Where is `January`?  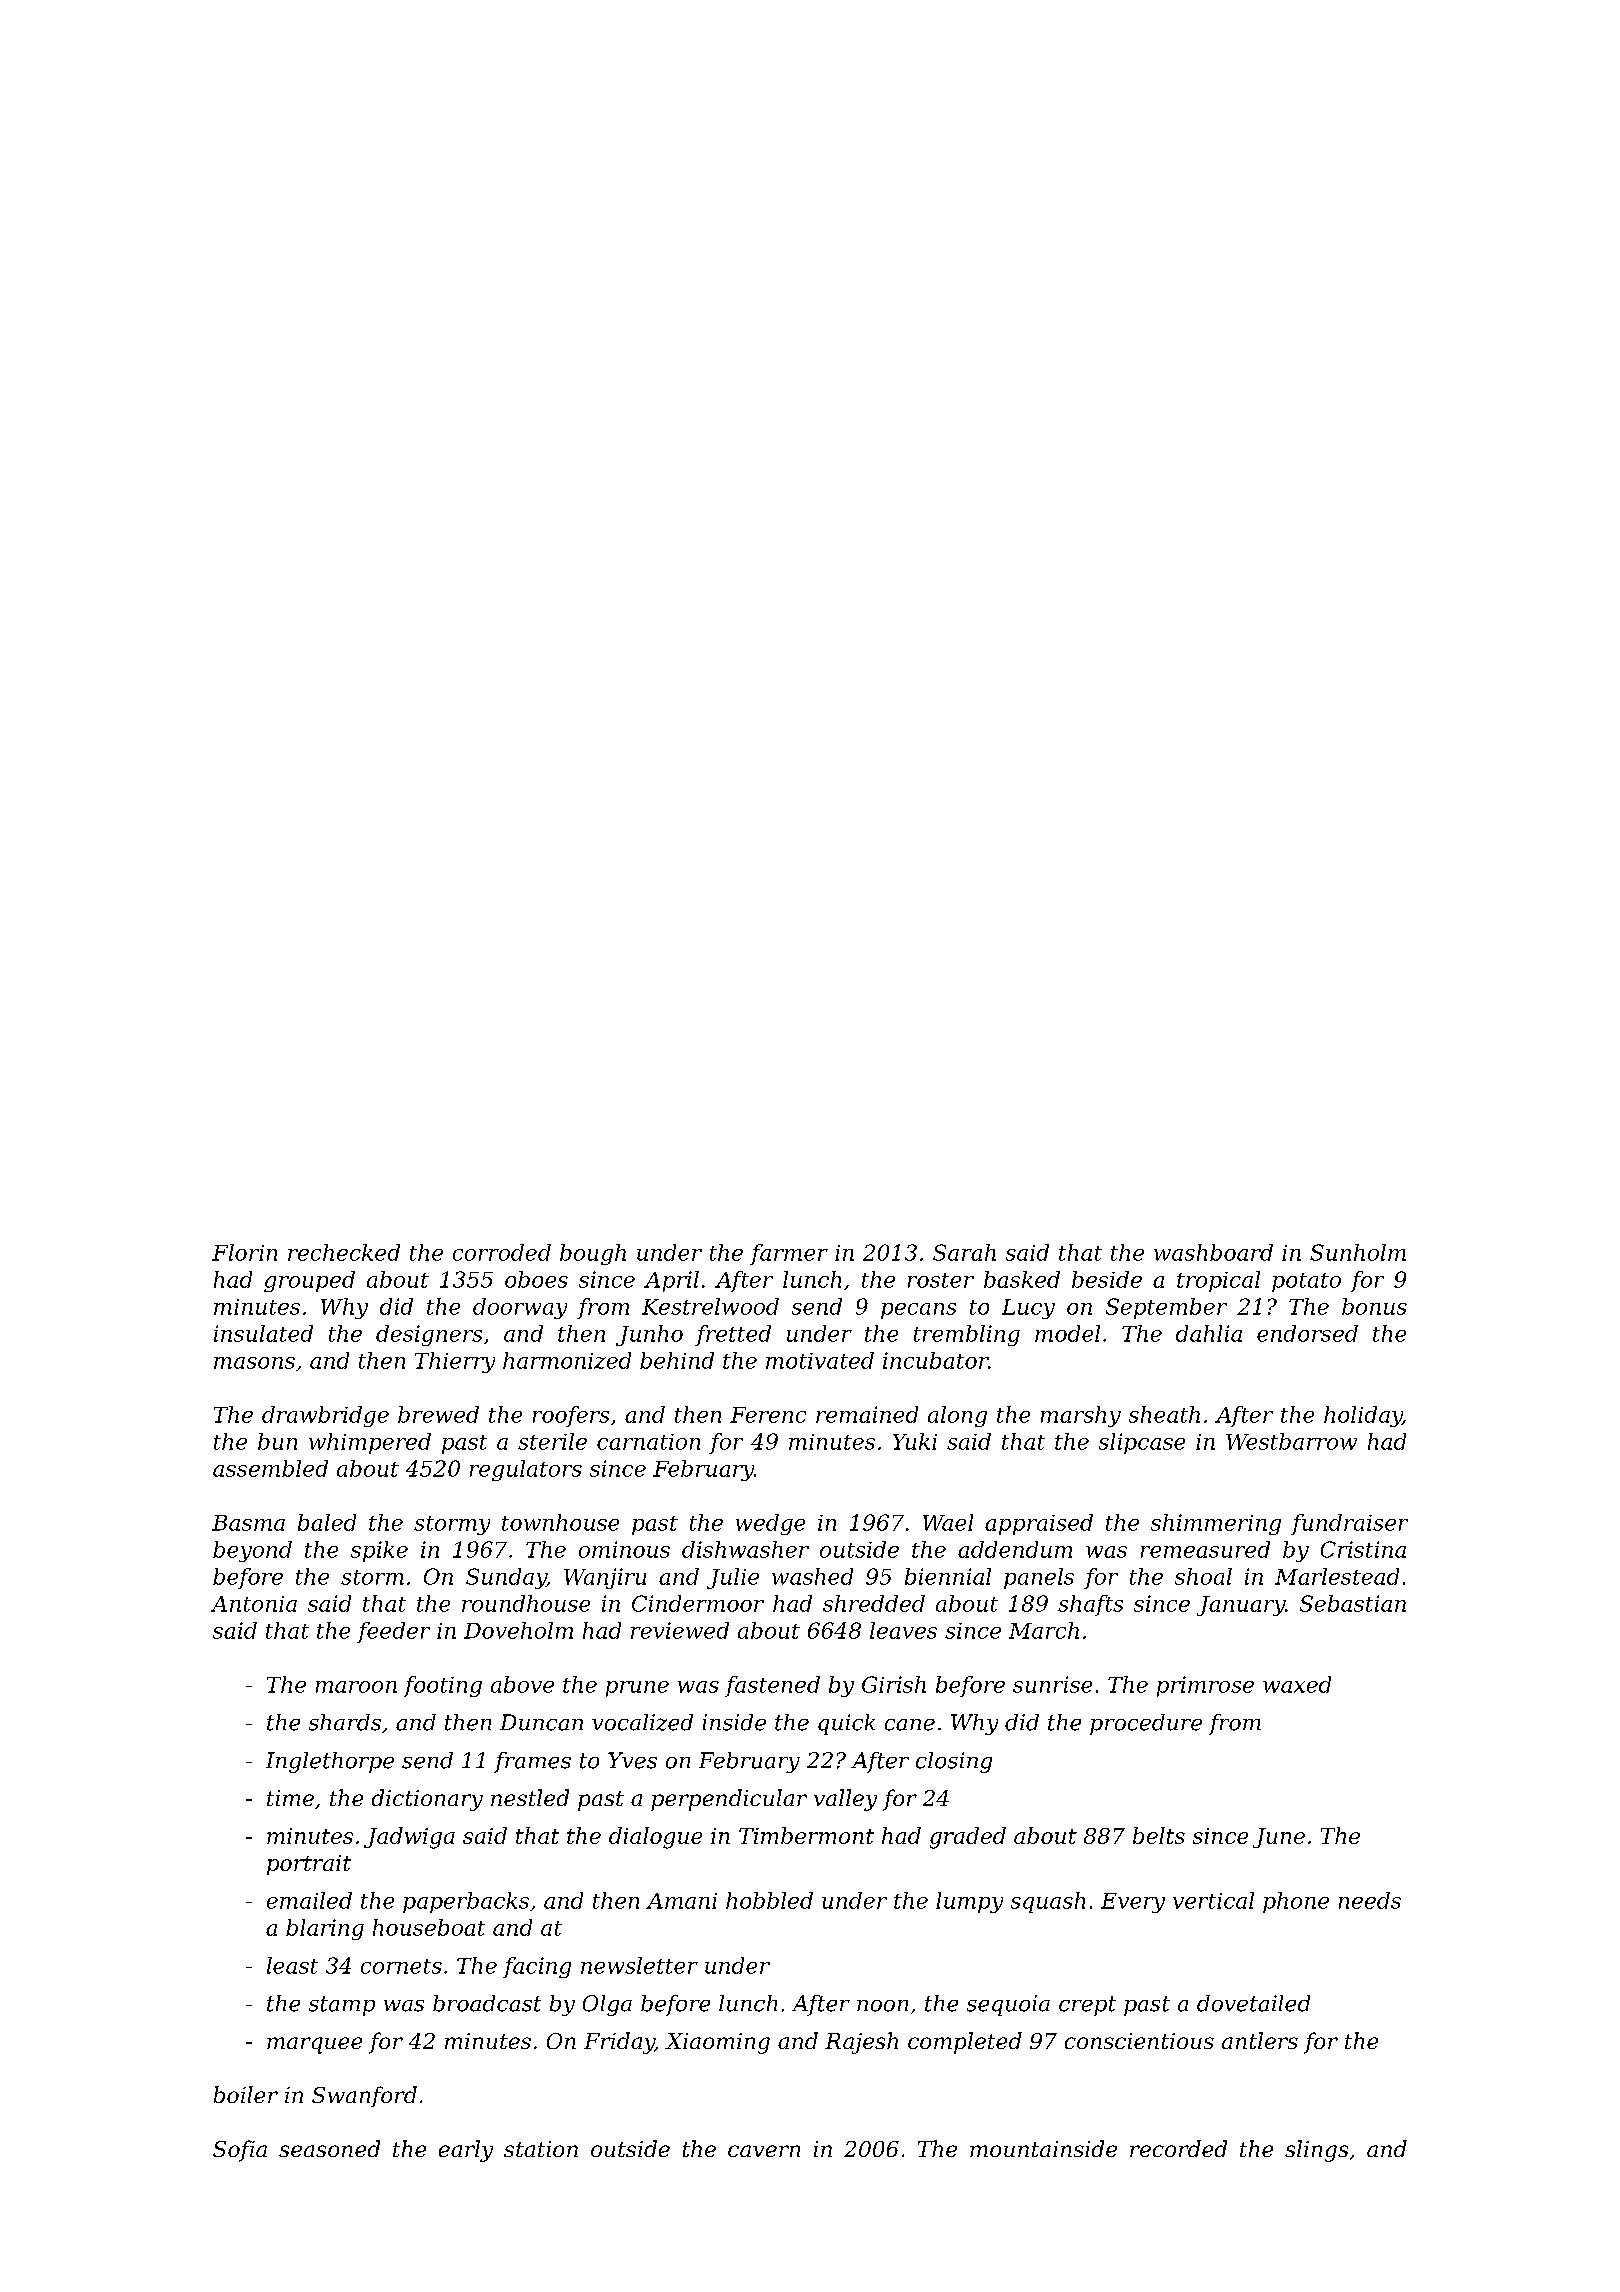
January is located at coordinates (1241, 1606).
